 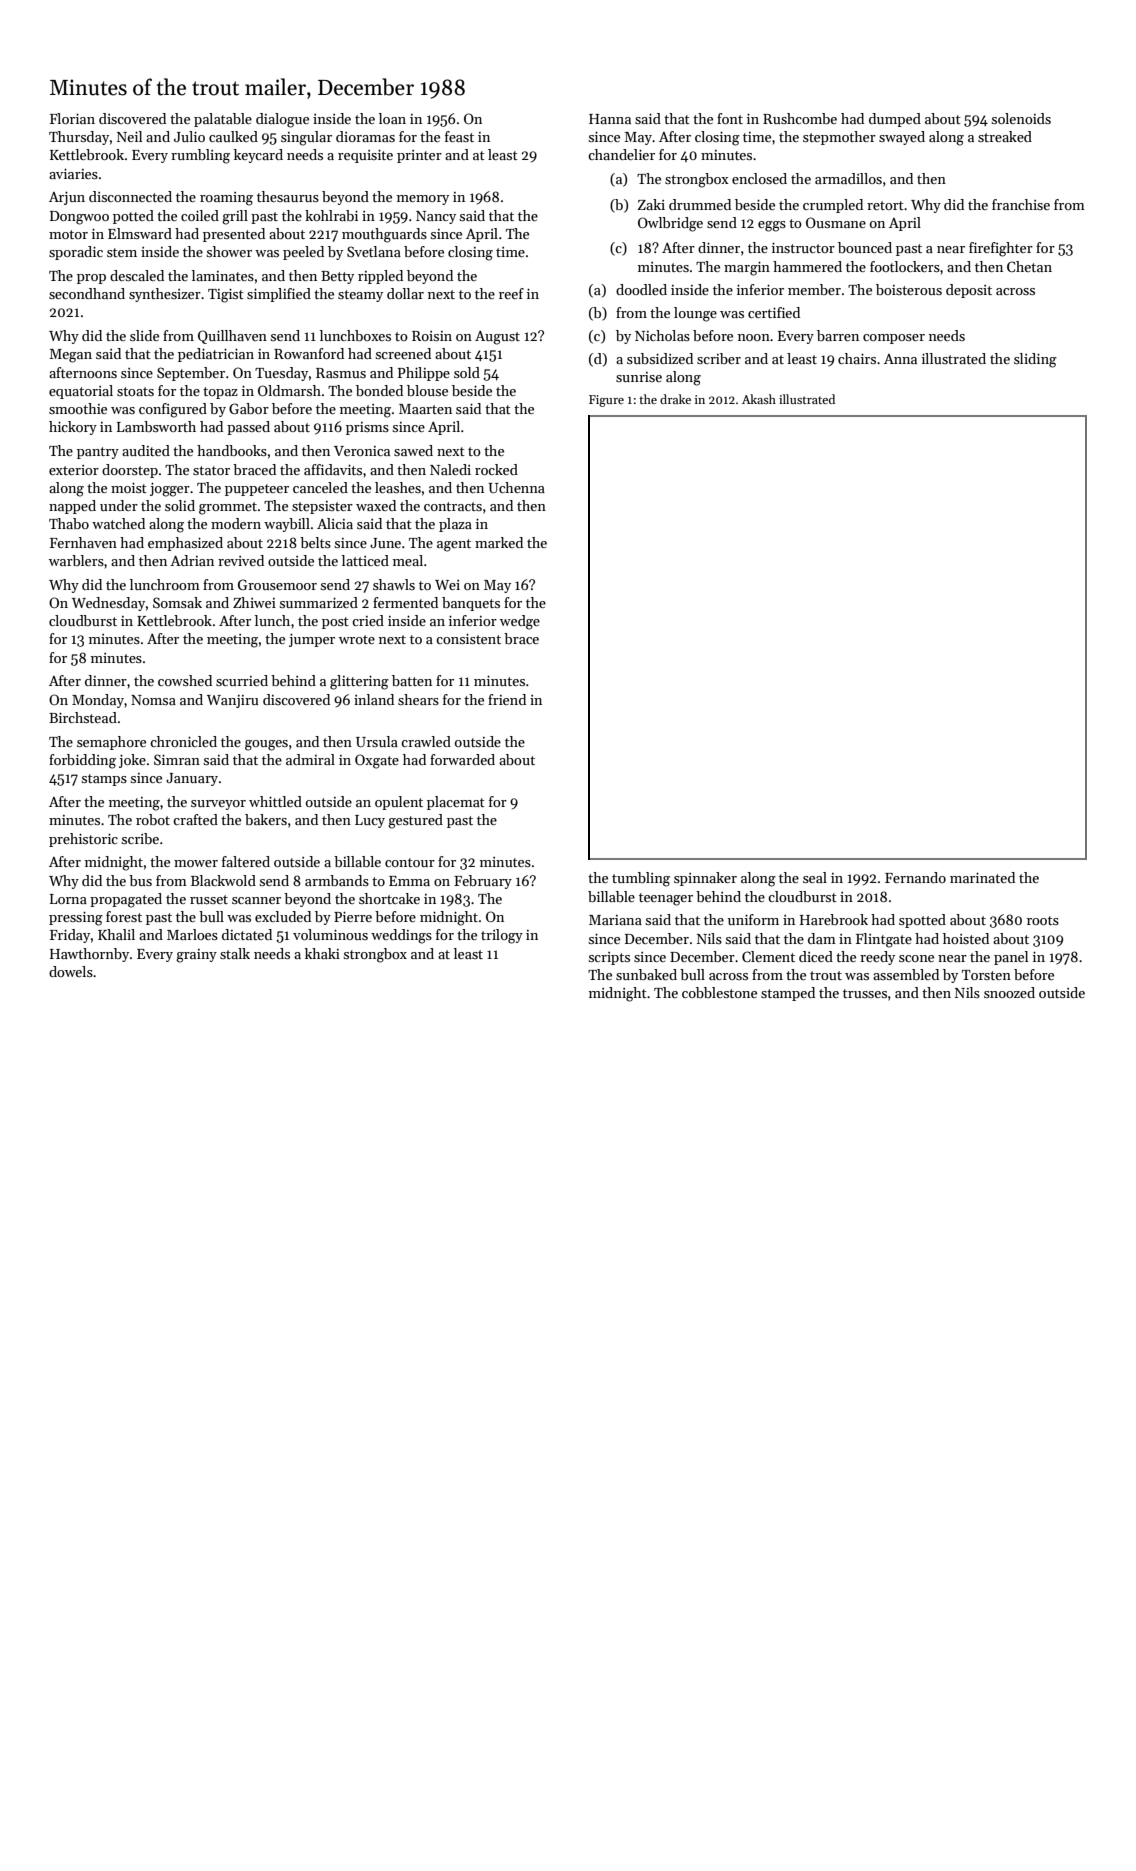 What do you see at coordinates (257, 490) in the document?
I see `puppeteer` at bounding box center [257, 490].
